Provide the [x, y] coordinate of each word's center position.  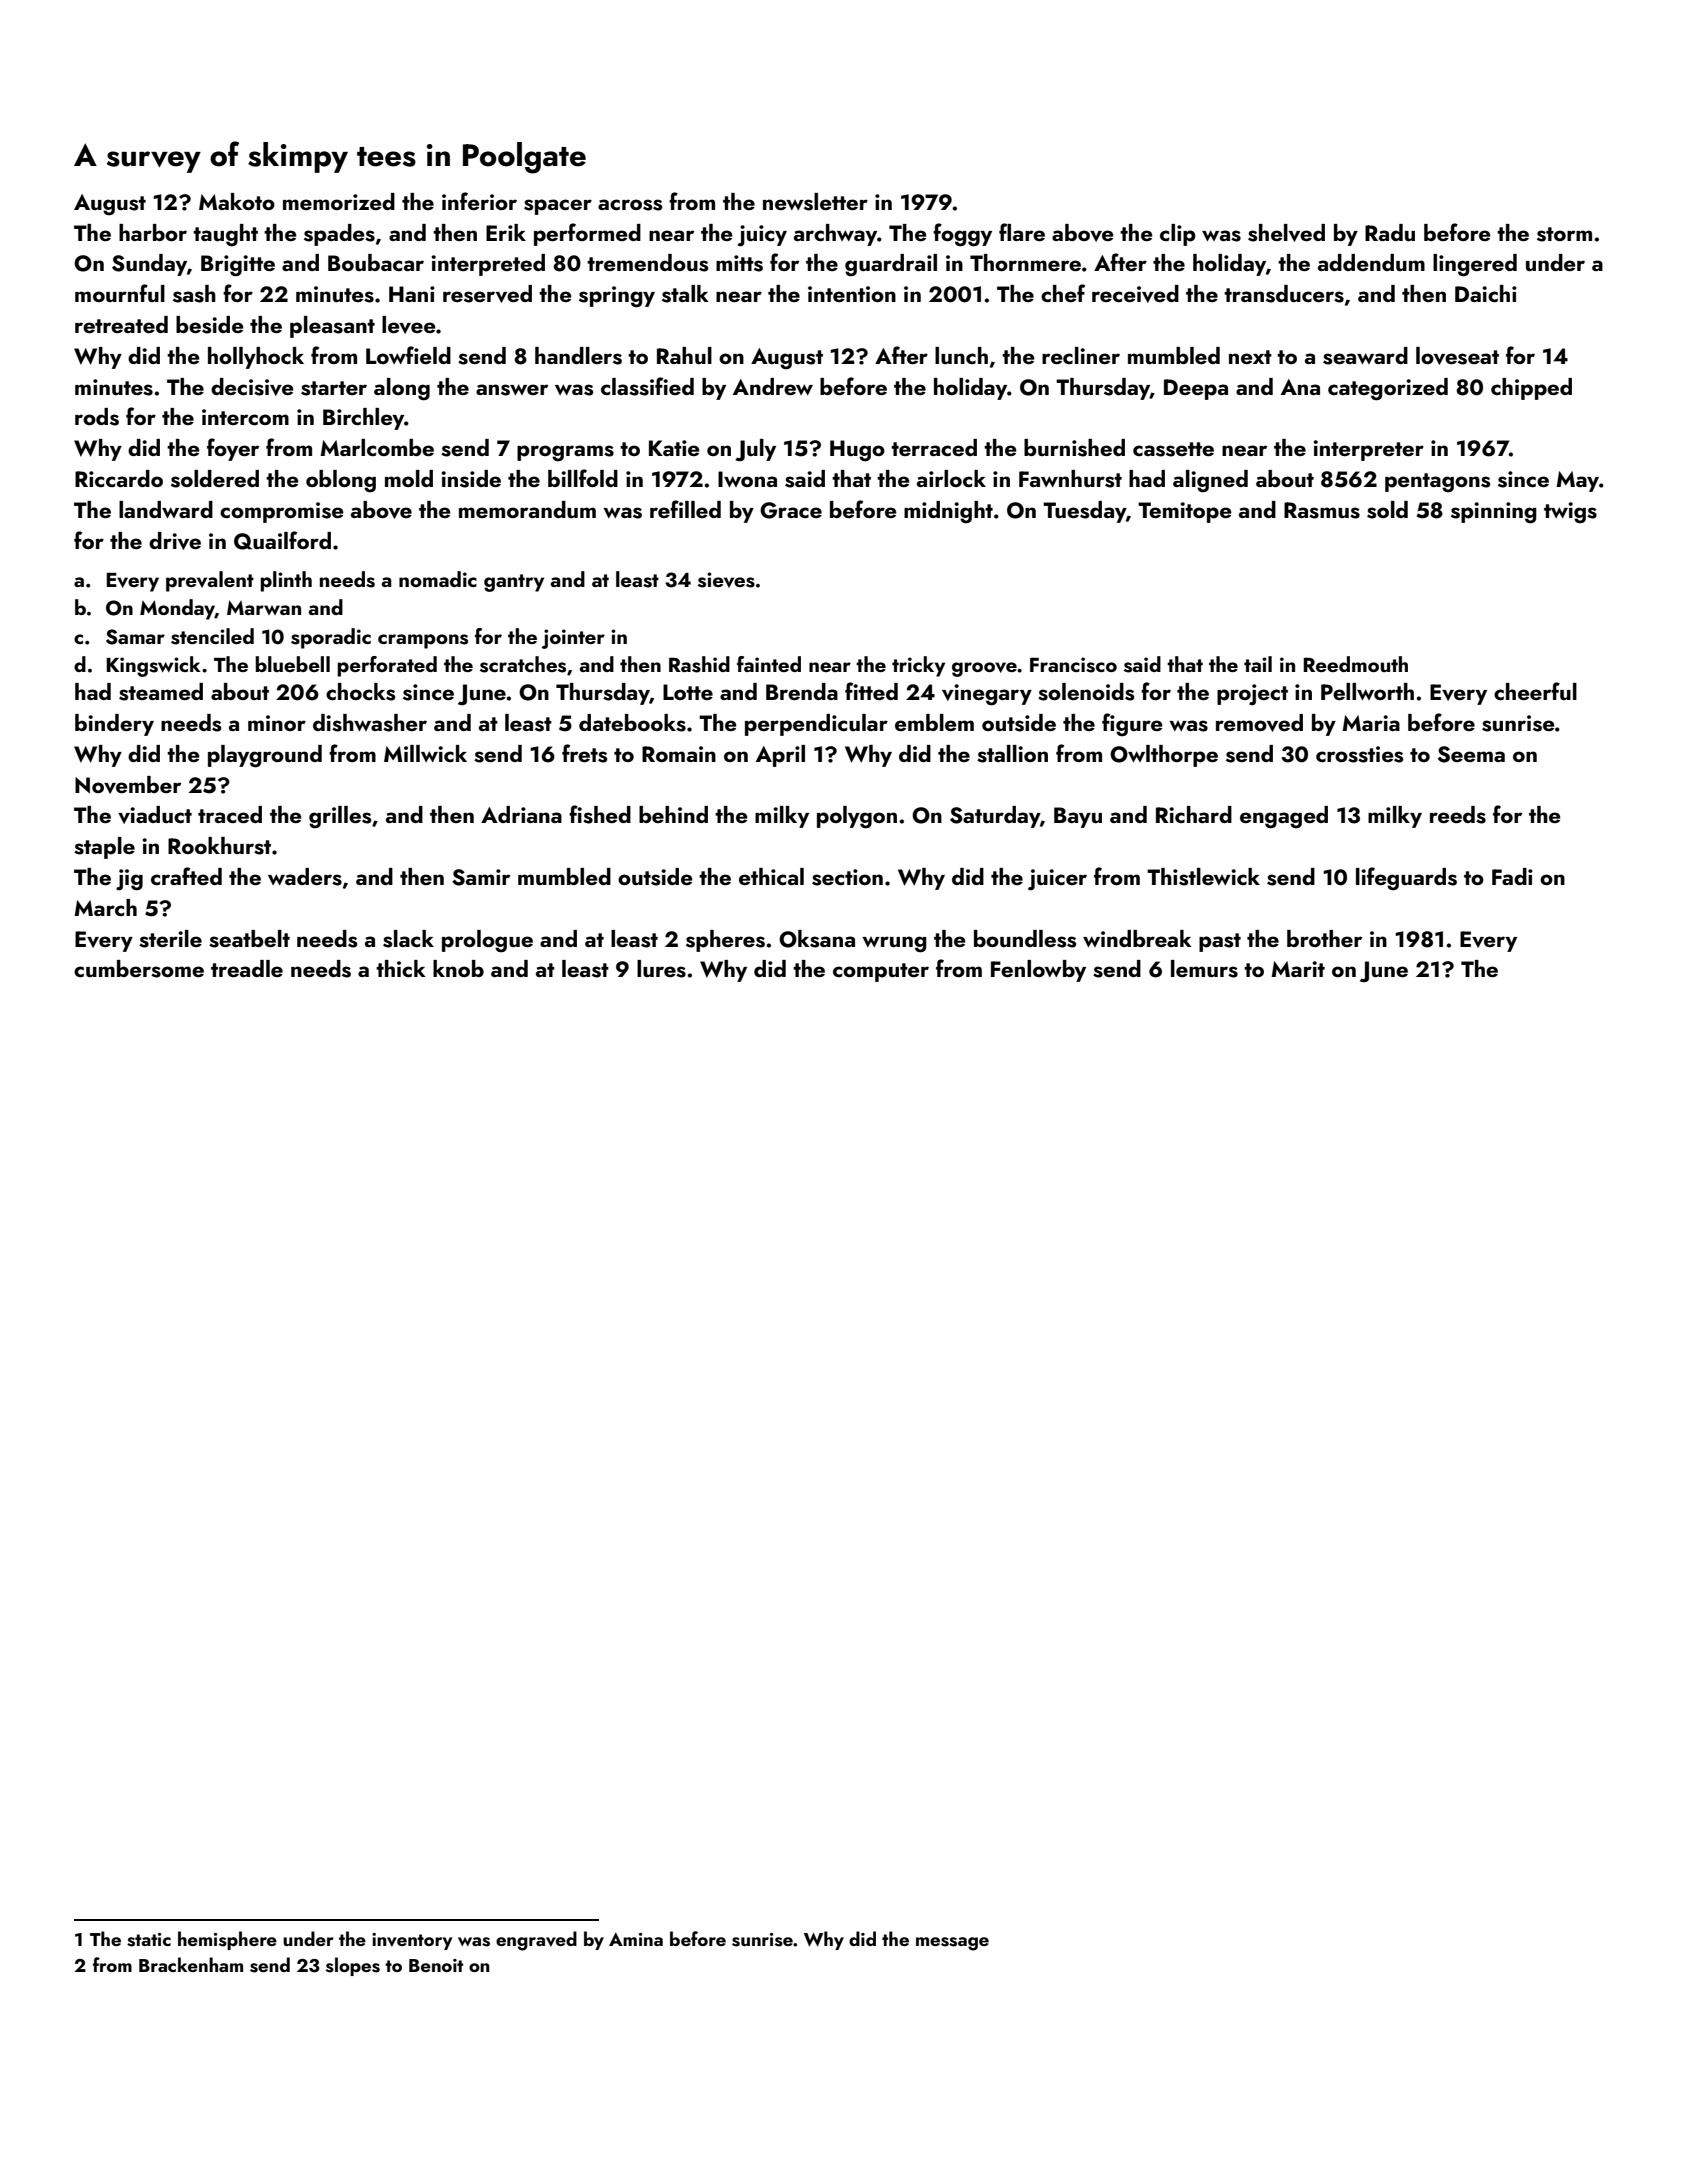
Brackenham [191, 1964]
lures [661, 969]
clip [1178, 235]
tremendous [647, 263]
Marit [1298, 969]
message [952, 1944]
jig [129, 880]
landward [166, 509]
